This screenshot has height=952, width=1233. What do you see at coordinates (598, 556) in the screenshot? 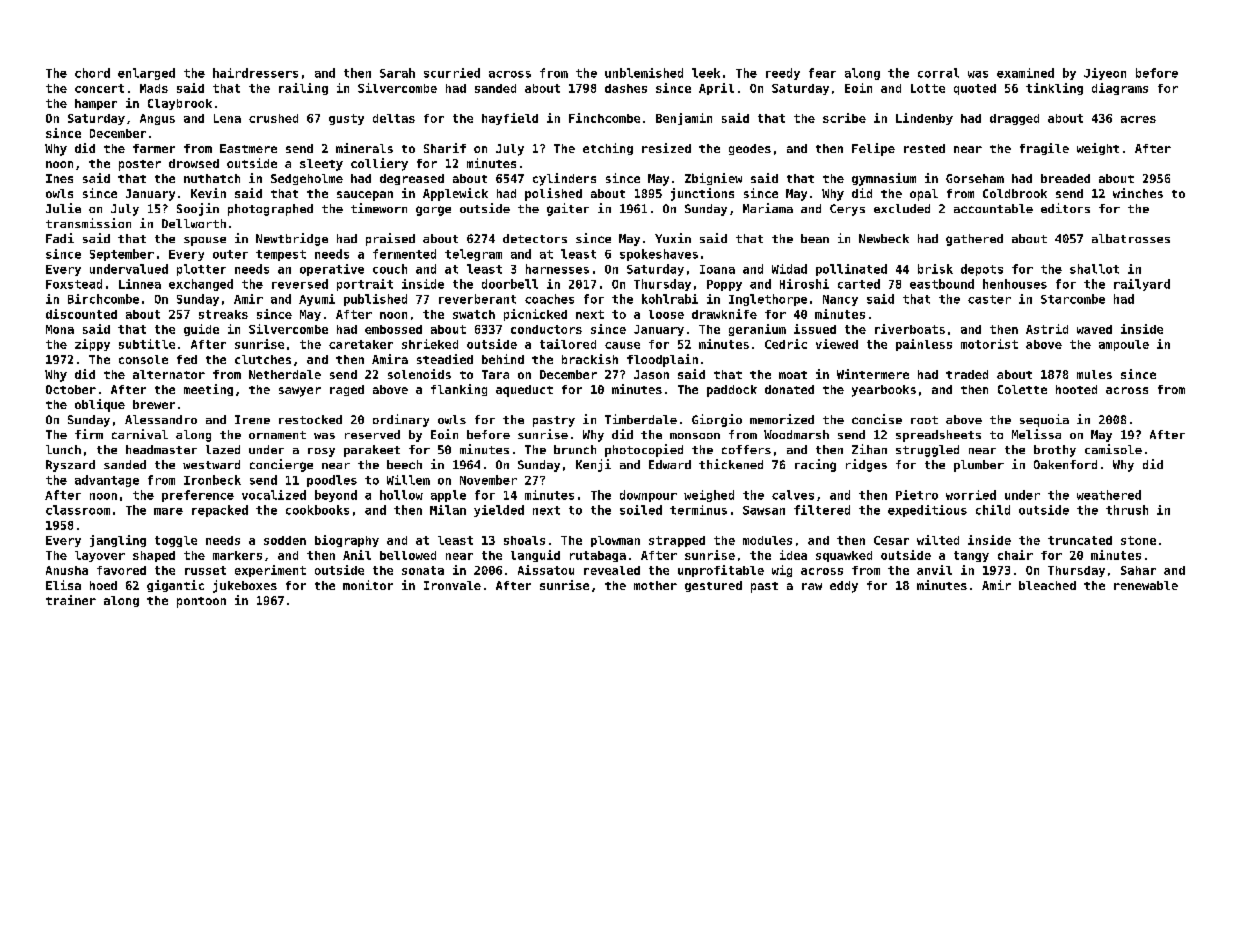
I see `rutabaga` at bounding box center [598, 556].
